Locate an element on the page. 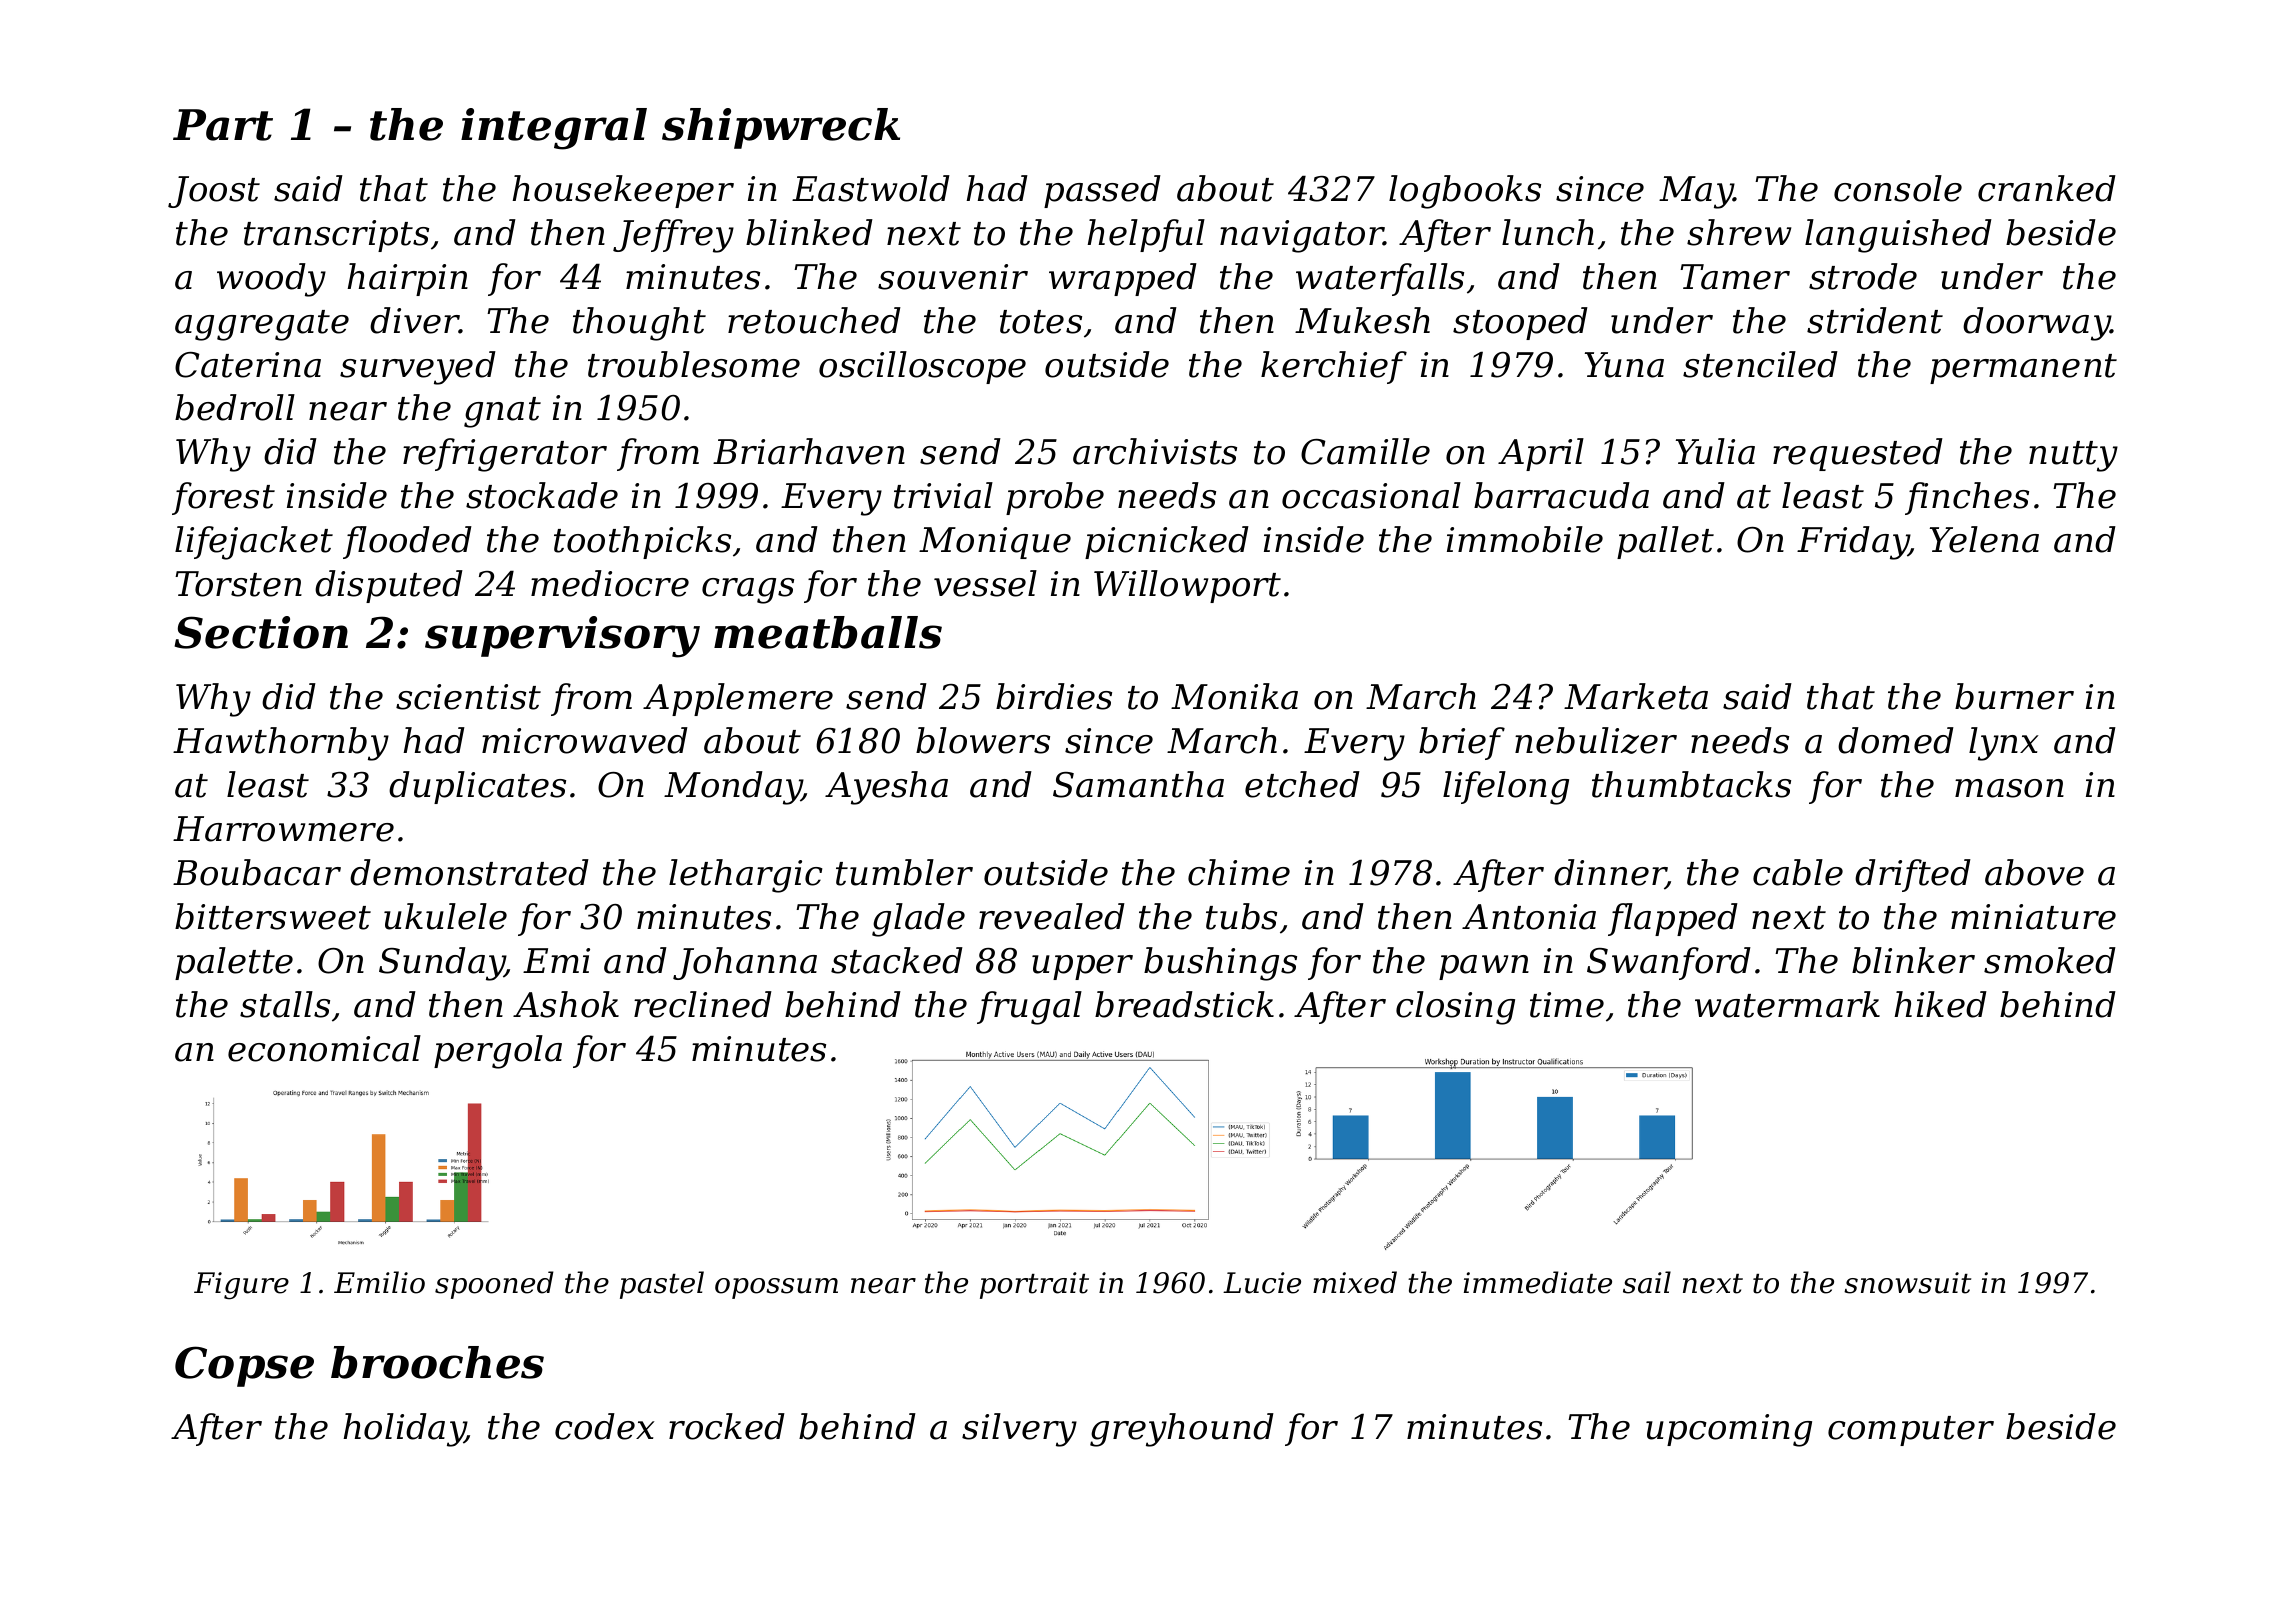 Image resolution: width=2292 pixels, height=1620 pixels. watermark is located at coordinates (1787, 1004).
